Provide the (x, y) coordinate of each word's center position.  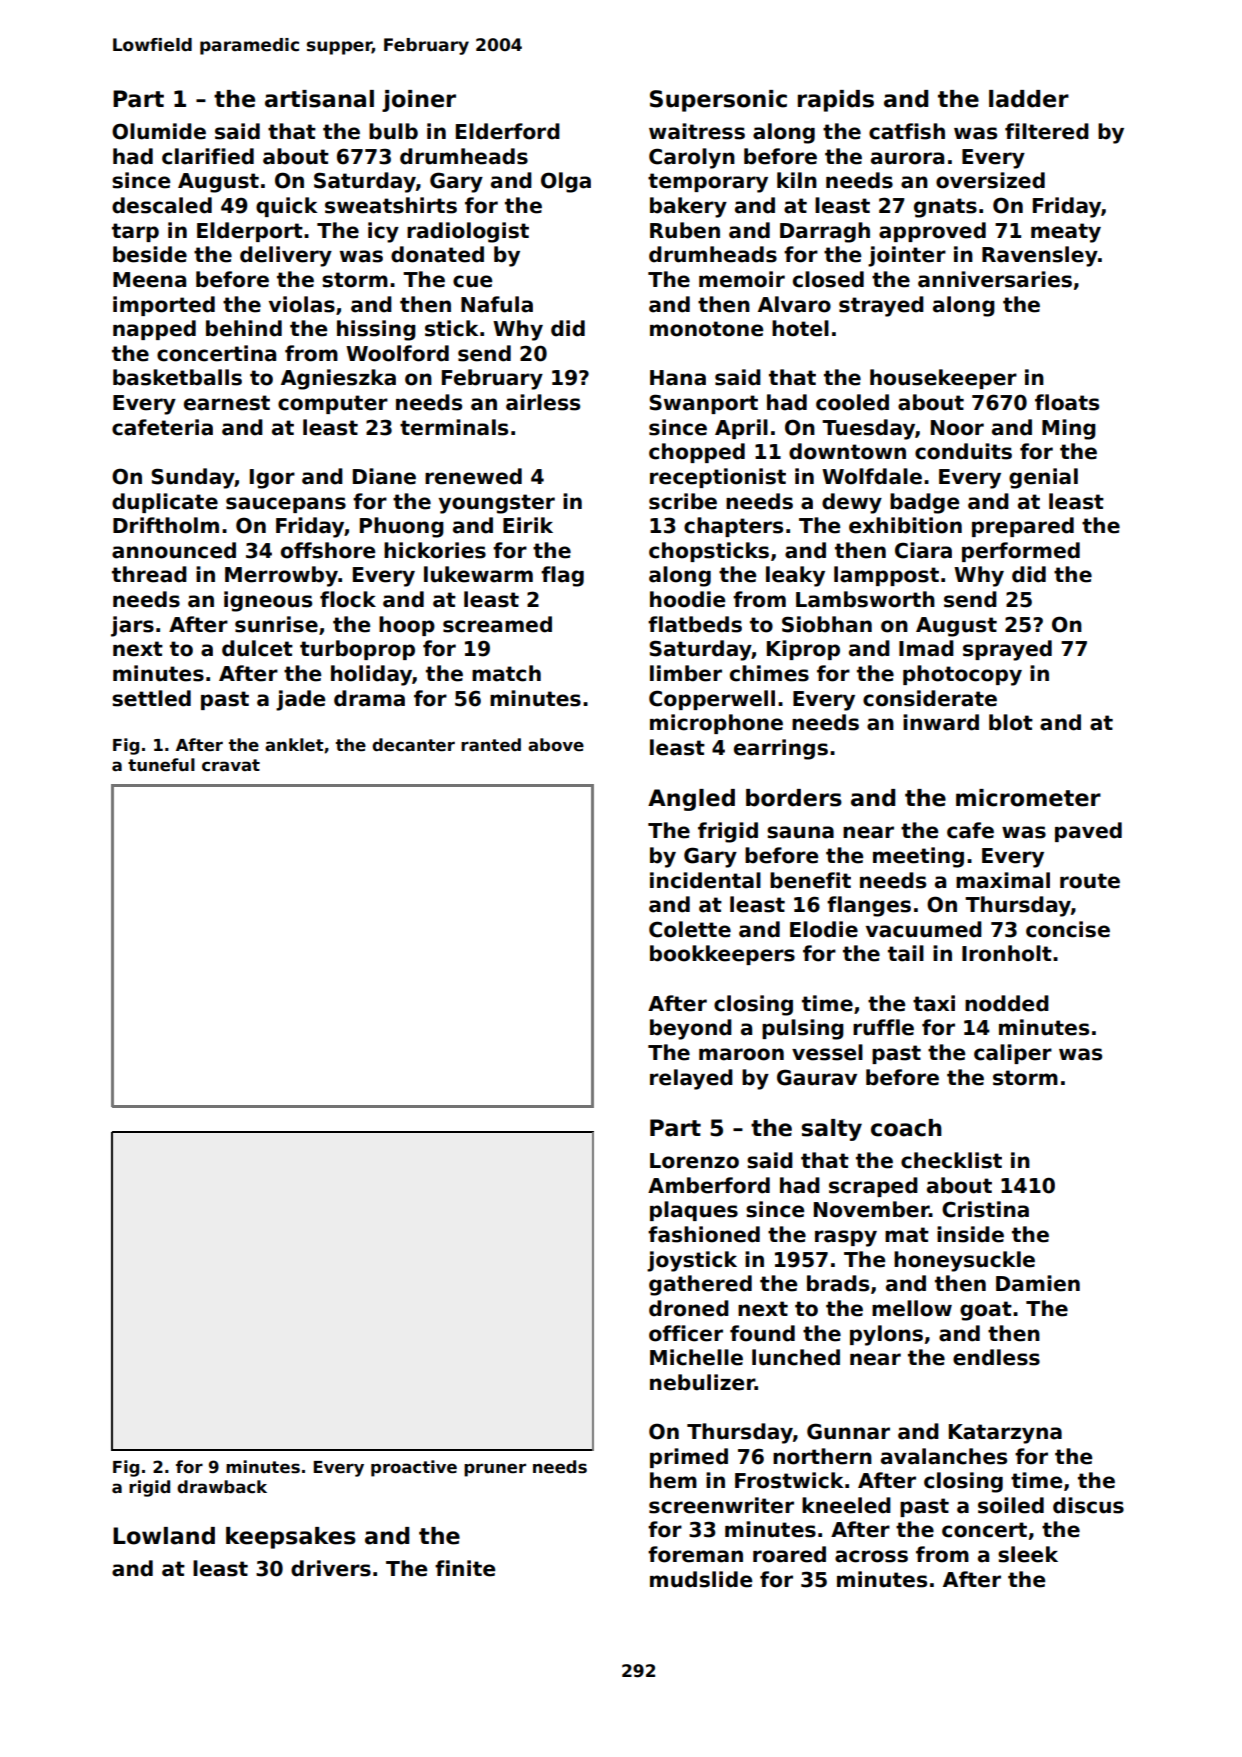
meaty (1066, 233)
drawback (222, 1486)
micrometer (1028, 798)
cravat (231, 765)
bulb (393, 131)
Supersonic (718, 101)
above (556, 745)
